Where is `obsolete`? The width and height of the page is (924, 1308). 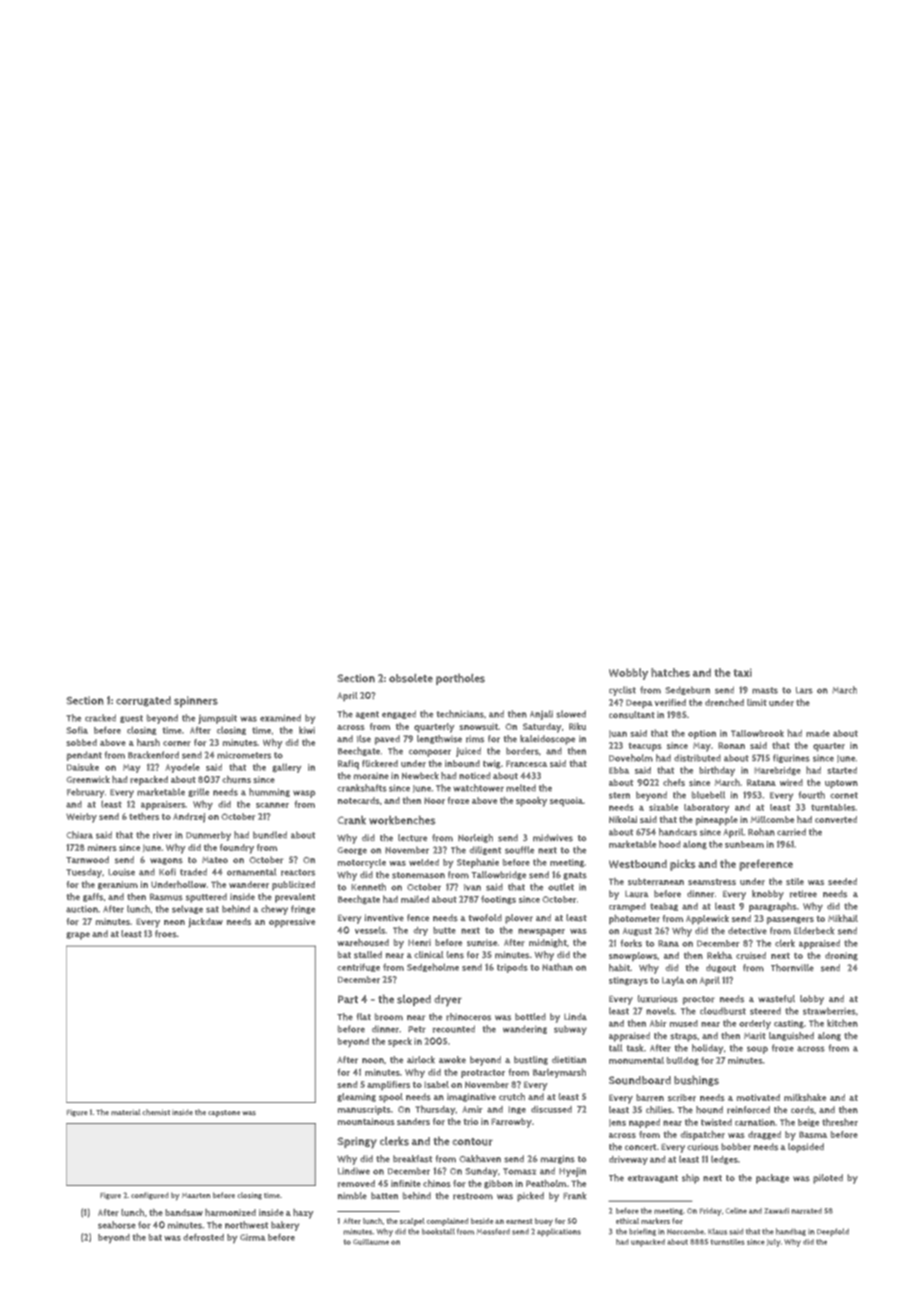 obsolete is located at coordinates (411, 678).
